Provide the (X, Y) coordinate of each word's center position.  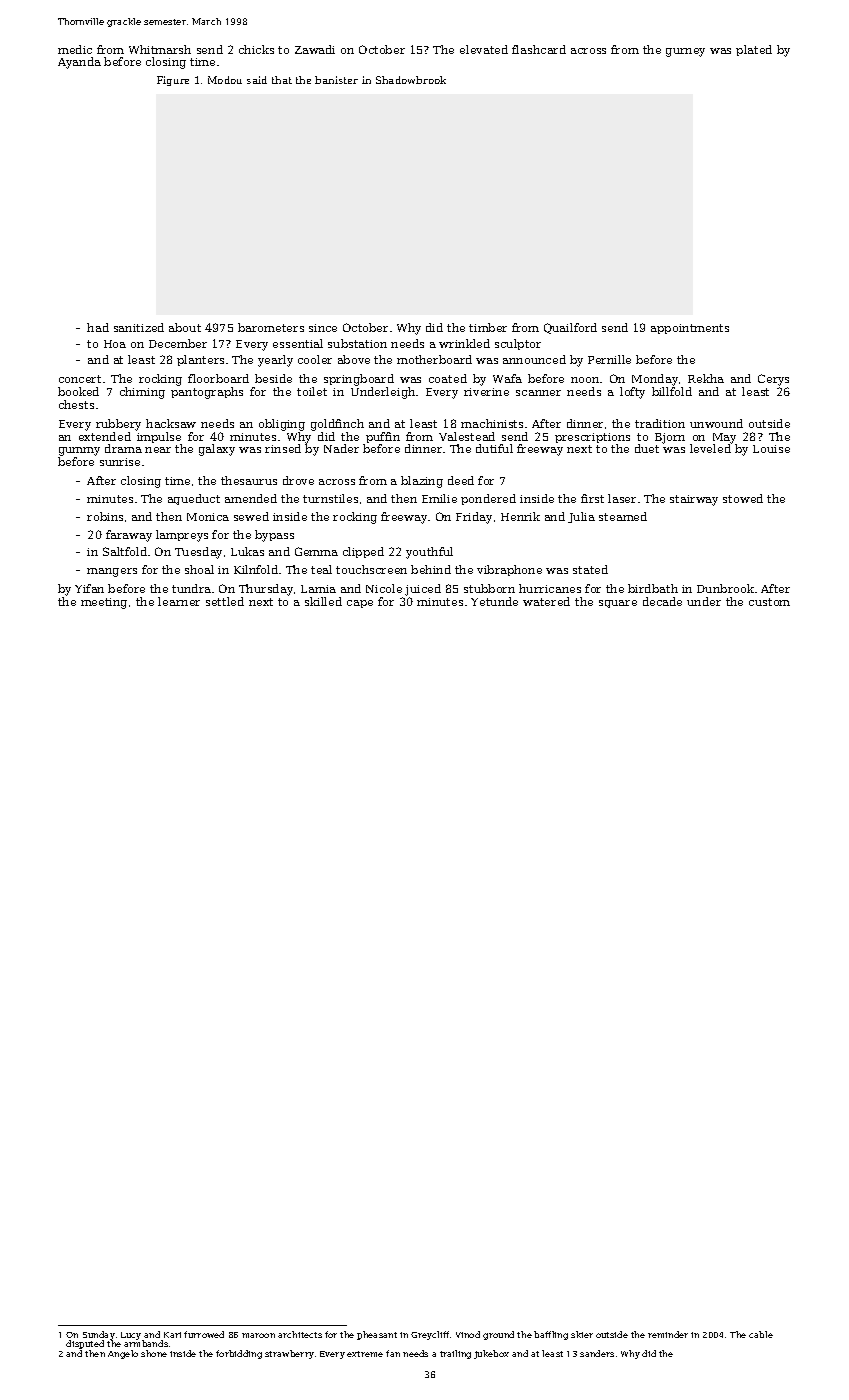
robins (105, 516)
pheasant (377, 1335)
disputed (85, 1344)
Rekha (706, 378)
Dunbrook (725, 588)
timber (488, 327)
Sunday (99, 1336)
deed (461, 480)
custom (769, 602)
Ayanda (79, 63)
